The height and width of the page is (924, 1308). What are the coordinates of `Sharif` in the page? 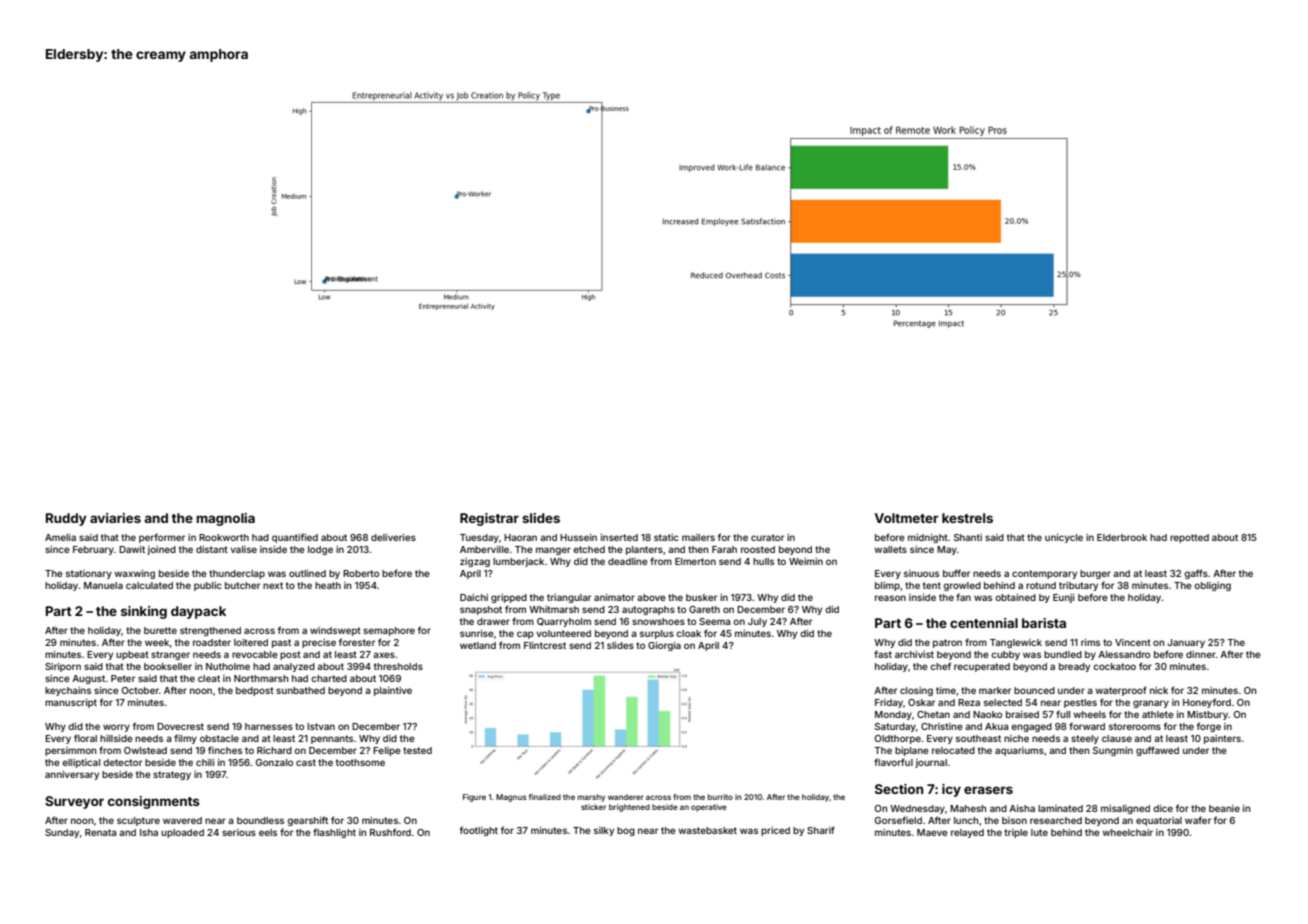 It's located at (821, 830).
